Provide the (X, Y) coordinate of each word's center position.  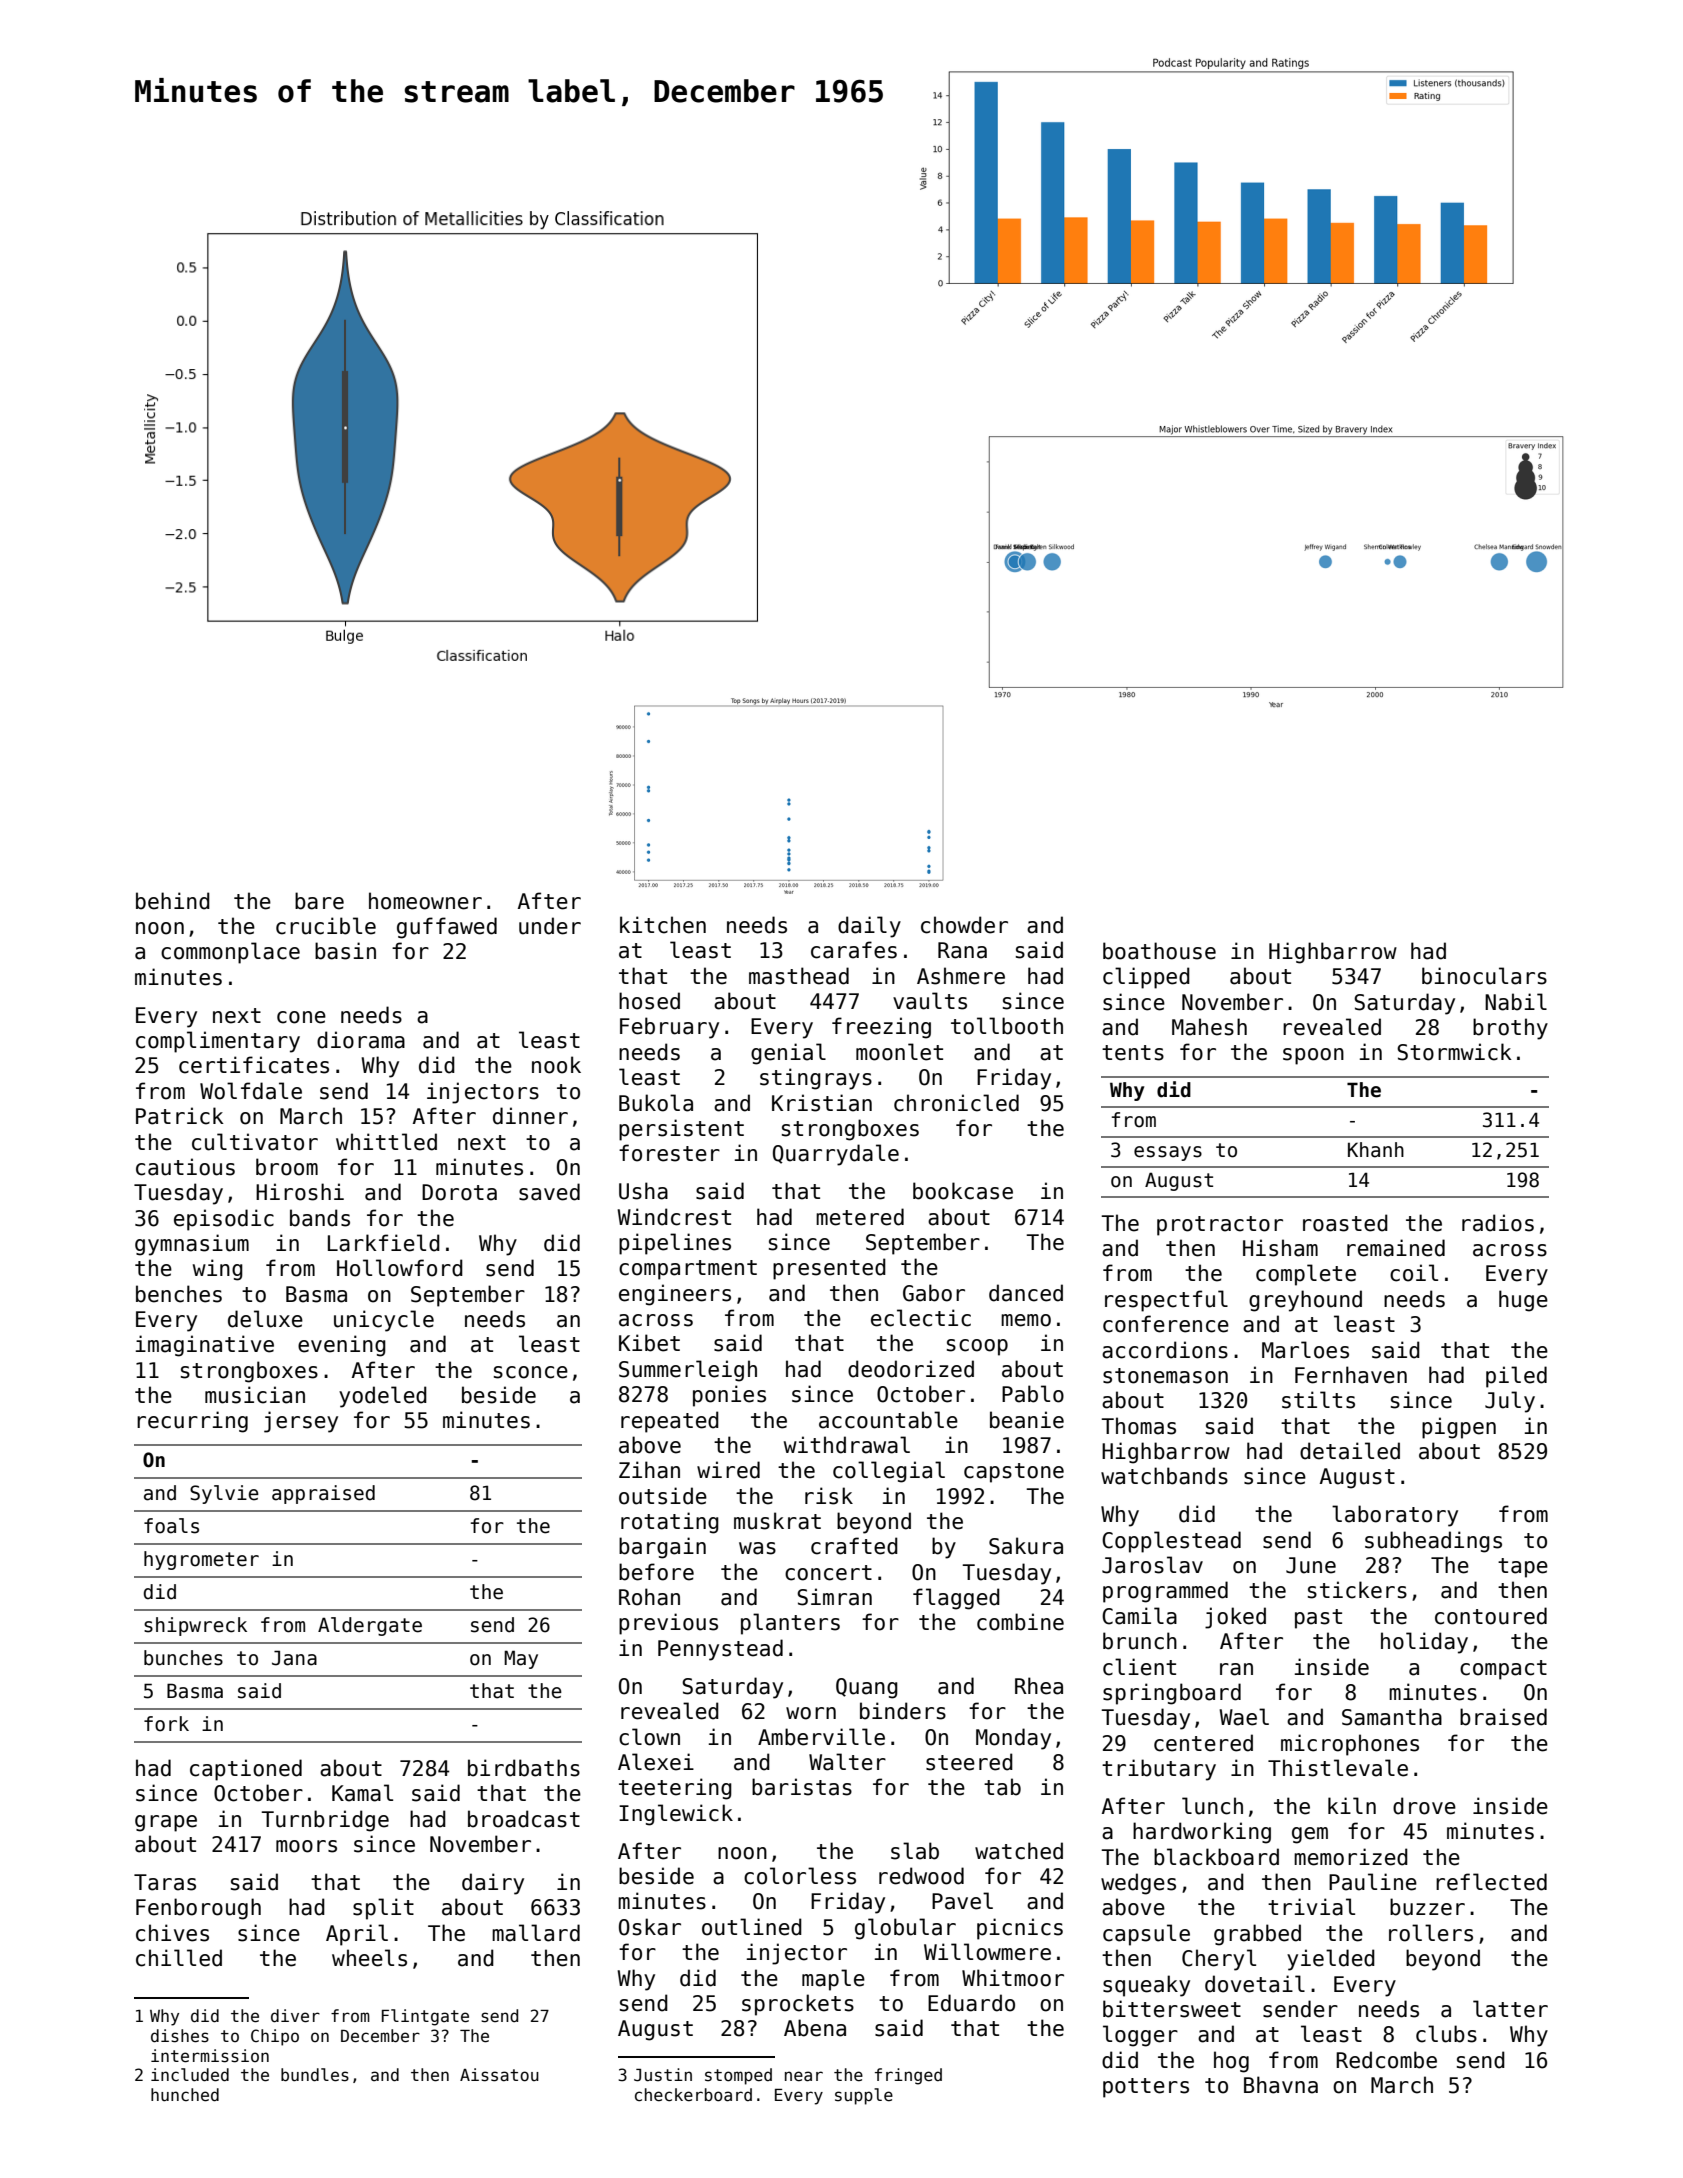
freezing (881, 1028)
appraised (323, 1494)
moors (306, 1846)
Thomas (1138, 1426)
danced (1026, 1293)
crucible (326, 926)
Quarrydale (836, 1155)
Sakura (1026, 1546)
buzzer (1427, 1907)
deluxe (265, 1319)
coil (1414, 1273)
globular (905, 1929)
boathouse (1159, 951)
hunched (185, 2095)
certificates (254, 1065)
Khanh (1376, 1150)
